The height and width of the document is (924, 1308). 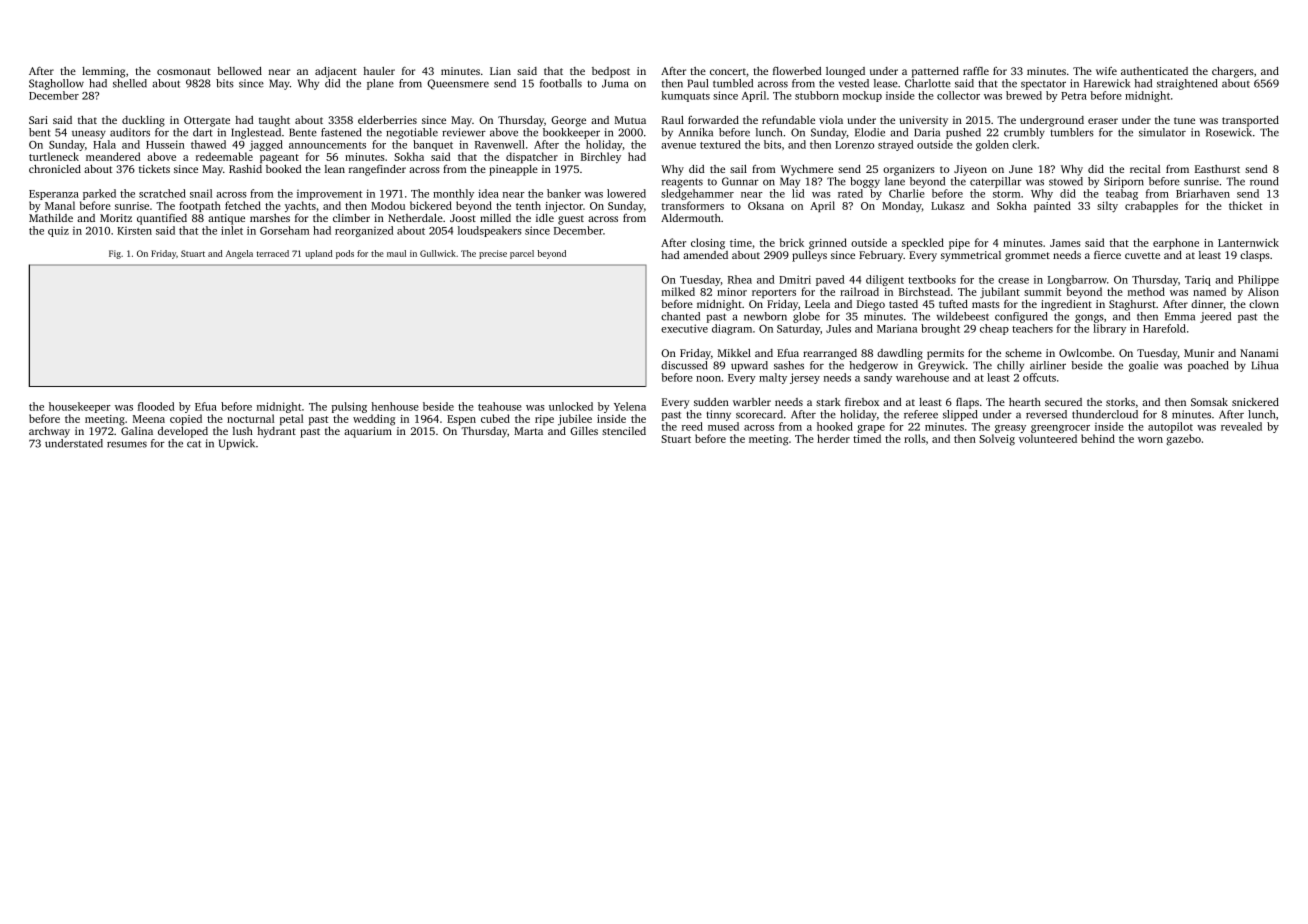 What do you see at coordinates (1264, 304) in the document?
I see `clown` at bounding box center [1264, 304].
